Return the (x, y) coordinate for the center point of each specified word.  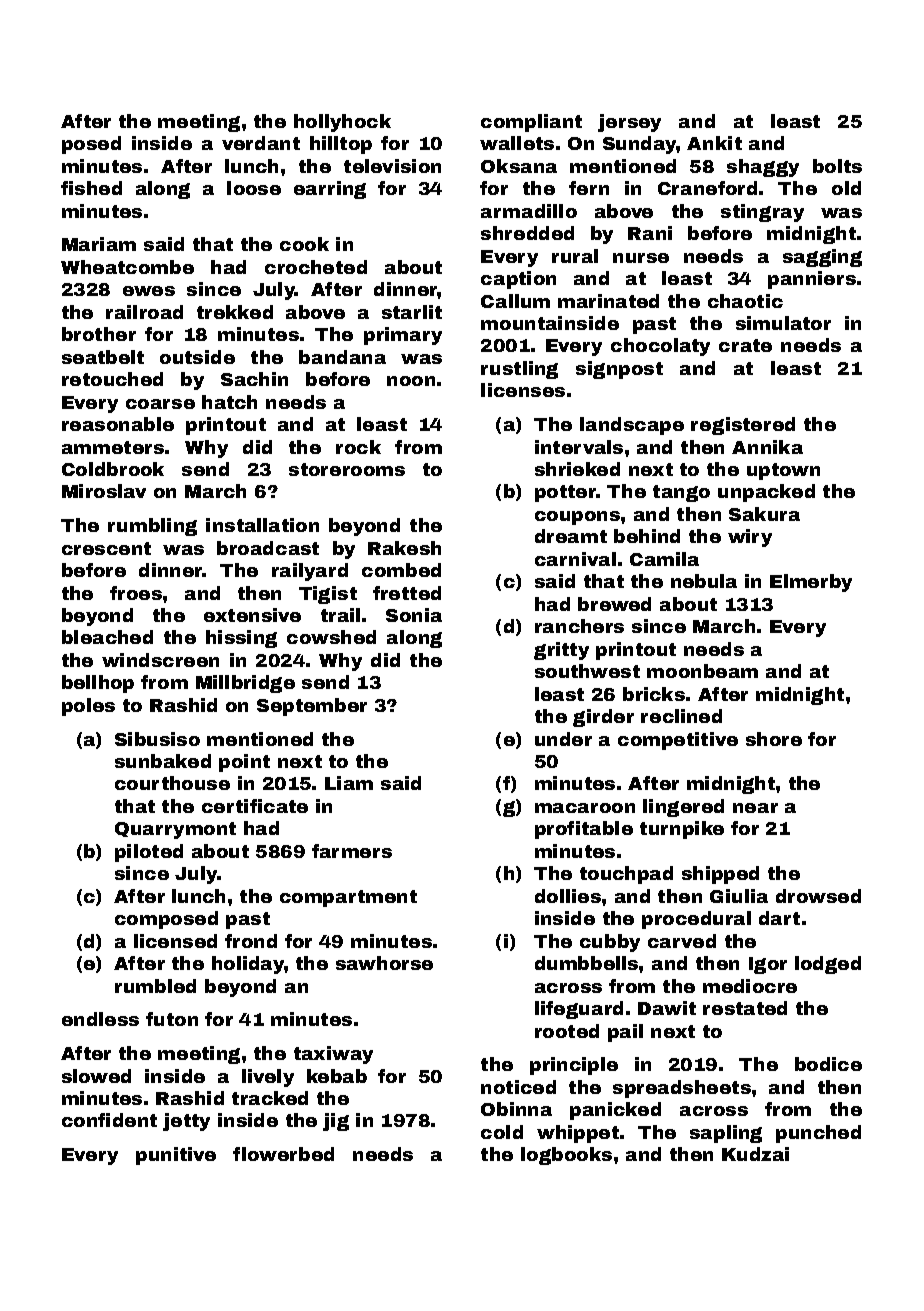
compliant (531, 123)
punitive (176, 1156)
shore (774, 739)
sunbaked (163, 761)
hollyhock (342, 123)
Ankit (714, 143)
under (563, 739)
